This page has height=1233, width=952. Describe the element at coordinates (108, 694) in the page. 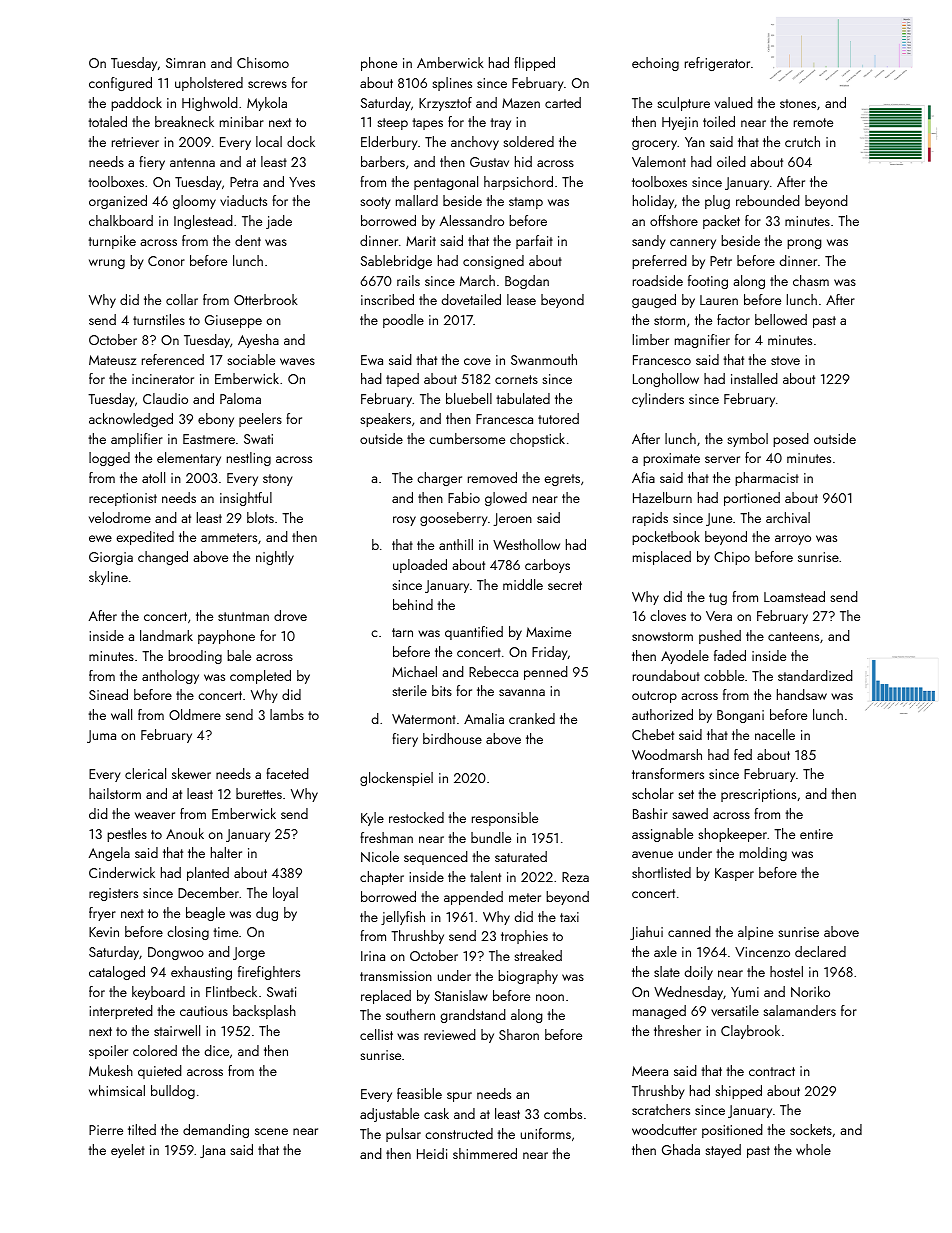

I see `Sinead` at that location.
